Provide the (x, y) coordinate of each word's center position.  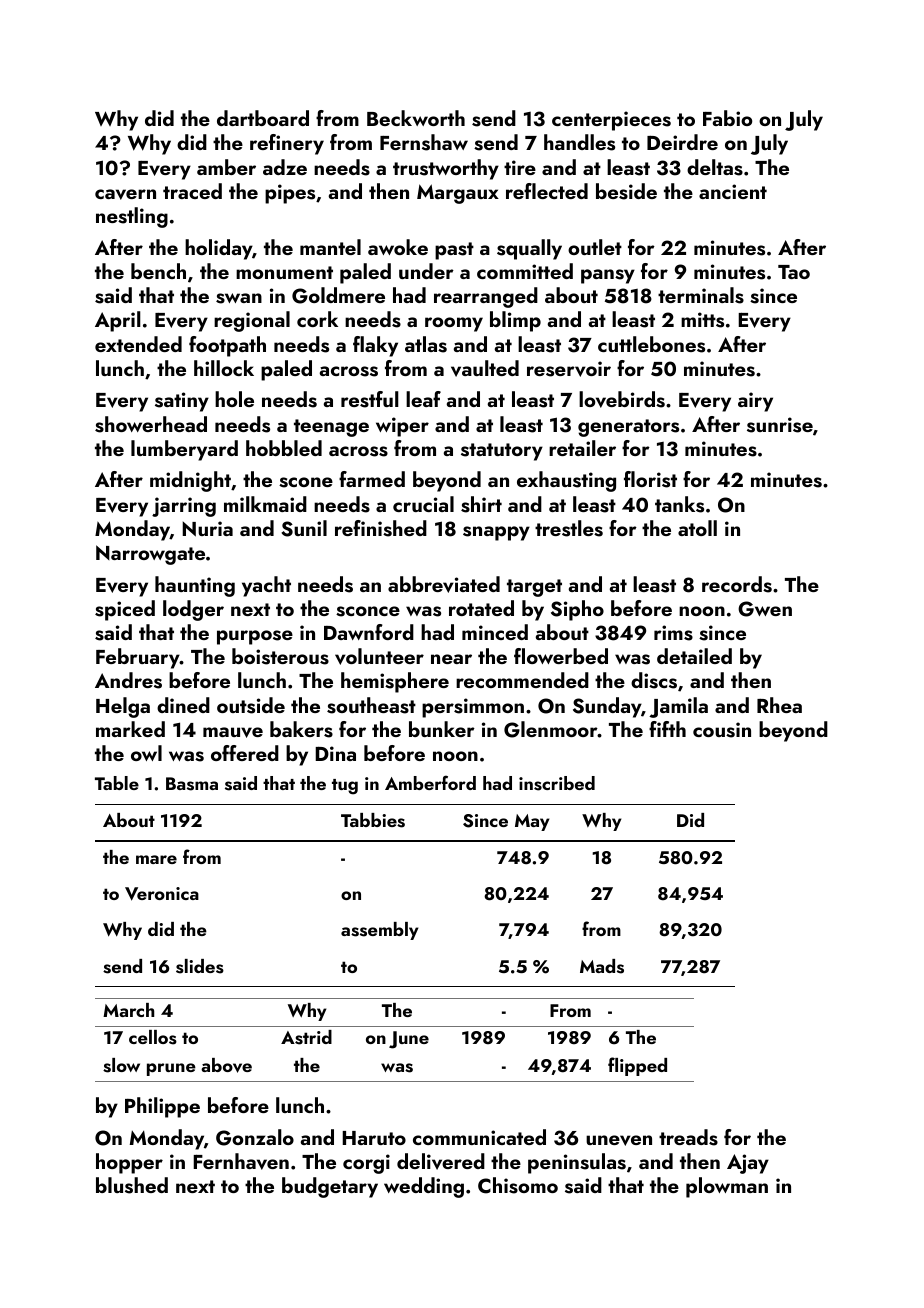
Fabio (727, 118)
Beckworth (416, 118)
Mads (602, 966)
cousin (722, 730)
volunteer (379, 656)
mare (156, 859)
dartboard (263, 118)
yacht (266, 586)
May (532, 822)
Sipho (577, 610)
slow (121, 1065)
